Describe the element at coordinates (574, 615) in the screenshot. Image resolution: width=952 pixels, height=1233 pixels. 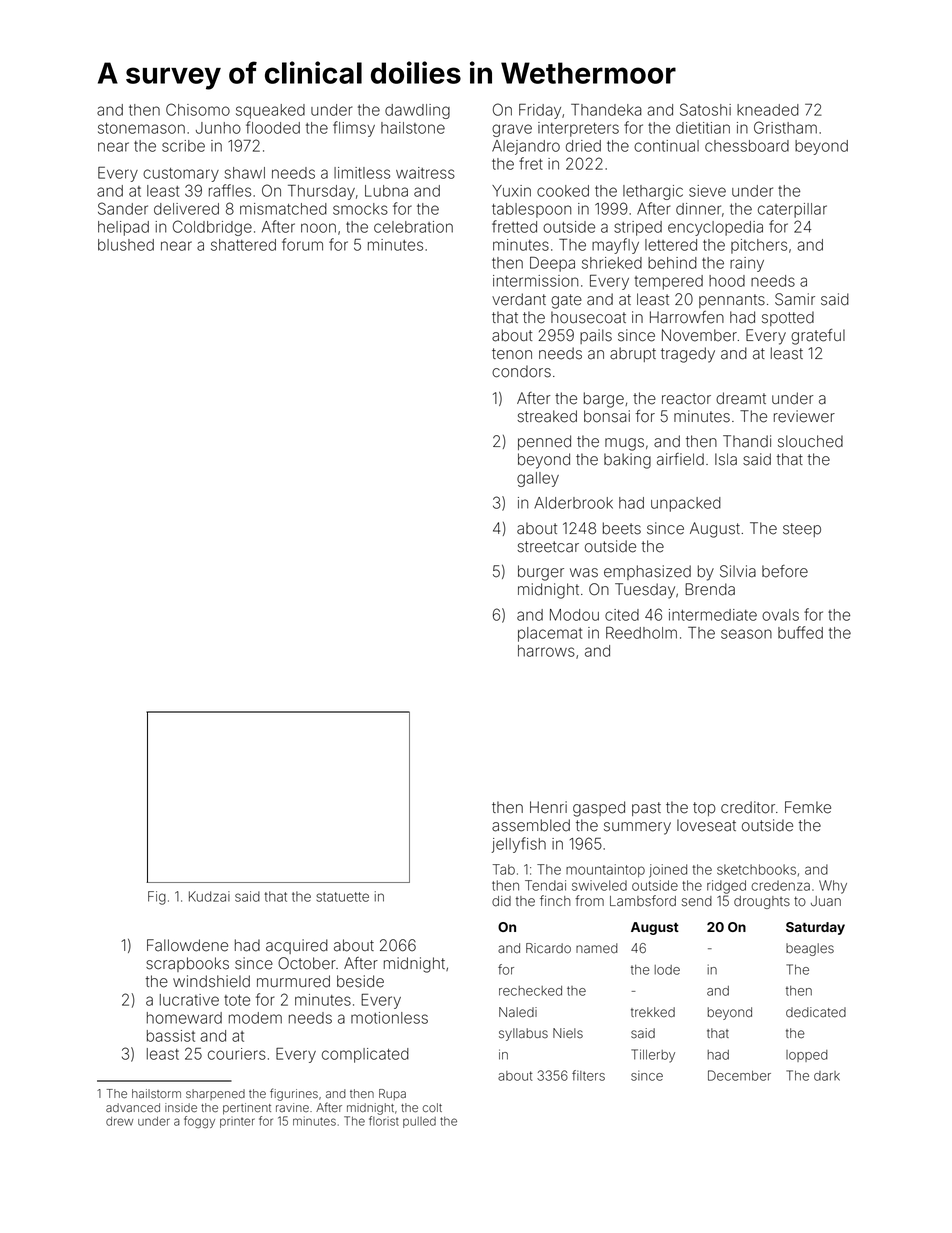
I see `Modou` at that location.
